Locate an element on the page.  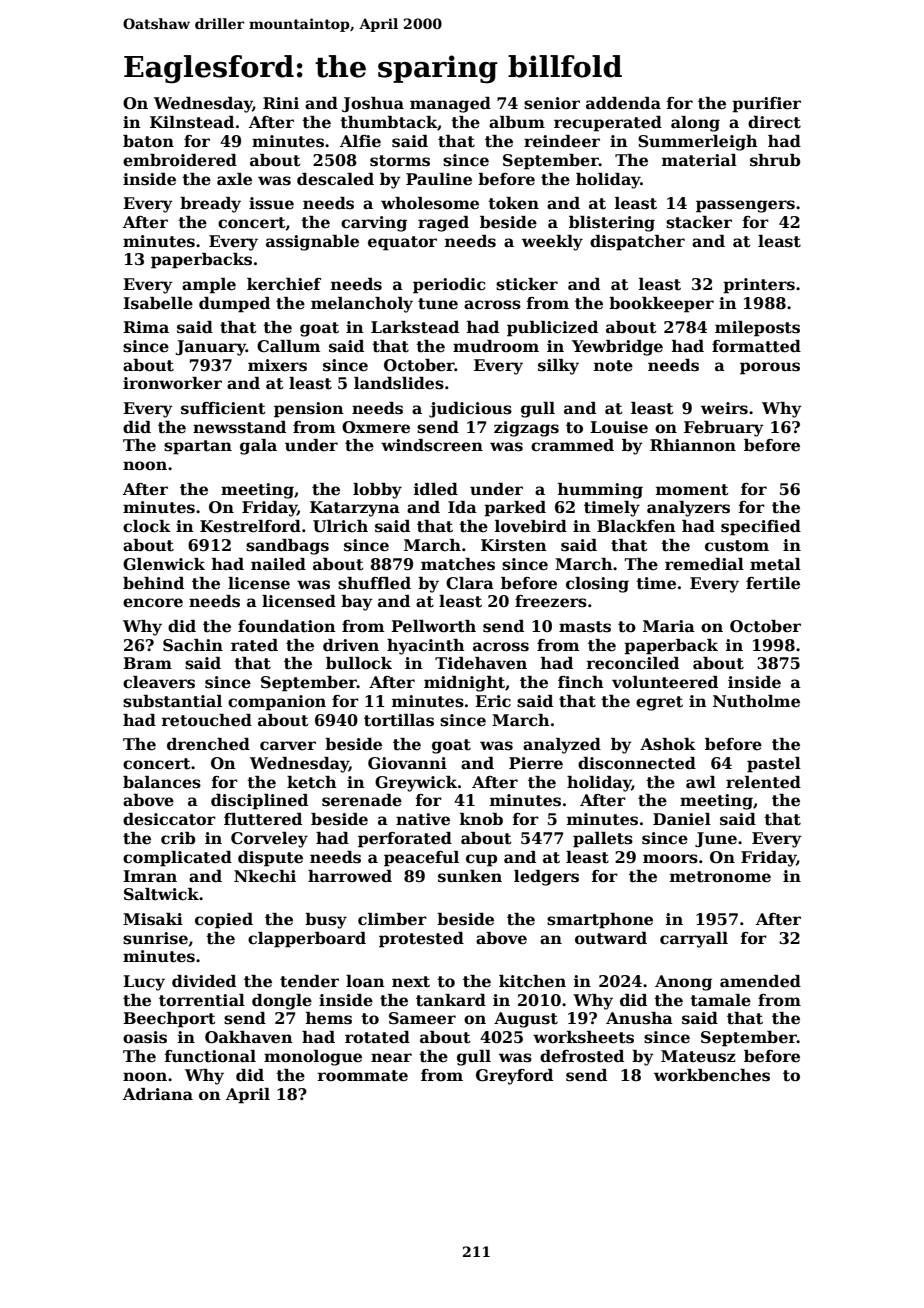
formatted is located at coordinates (756, 346).
